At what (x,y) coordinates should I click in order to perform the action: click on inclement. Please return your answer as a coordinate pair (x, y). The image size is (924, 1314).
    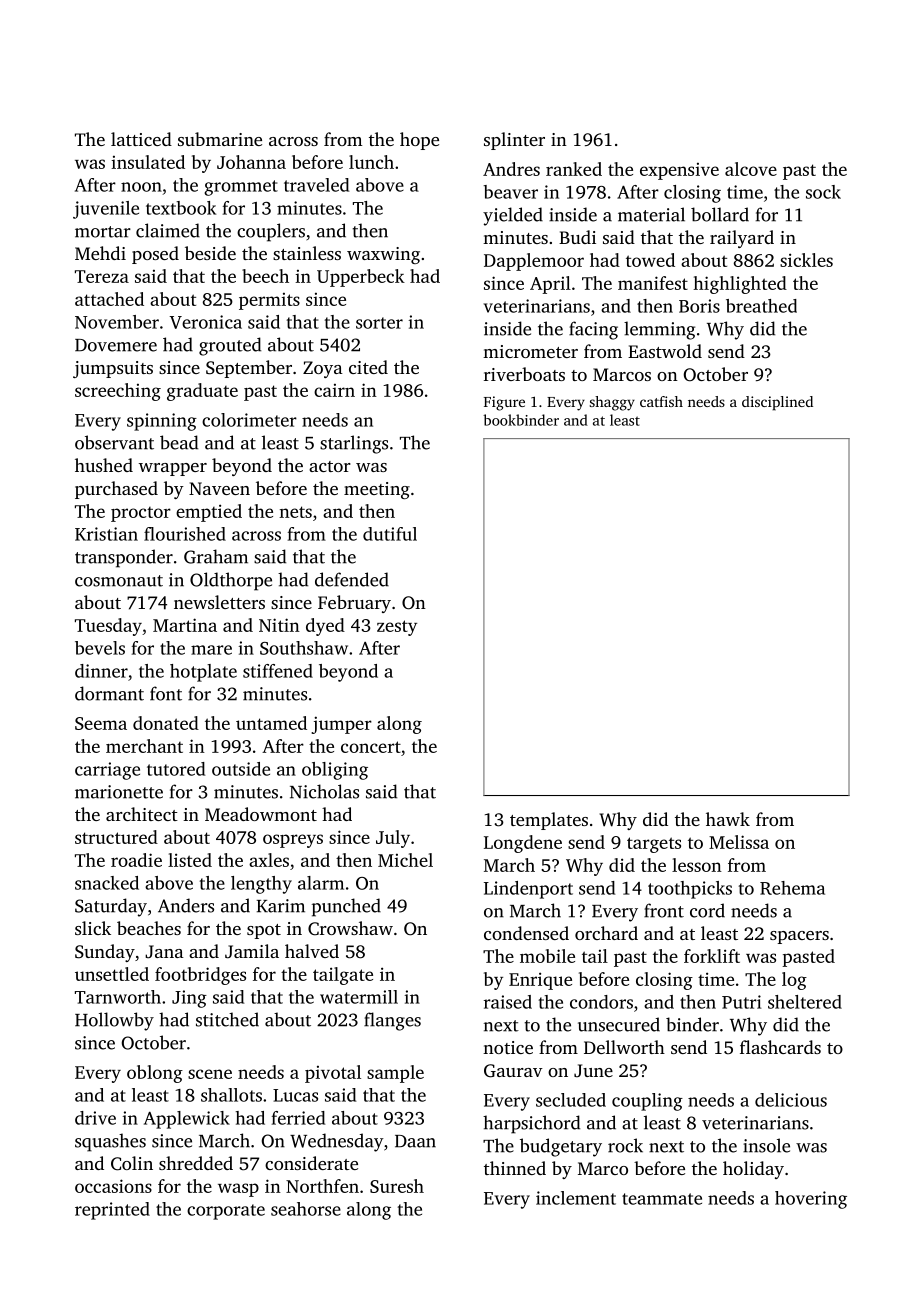
    Looking at the image, I should click on (576, 1198).
